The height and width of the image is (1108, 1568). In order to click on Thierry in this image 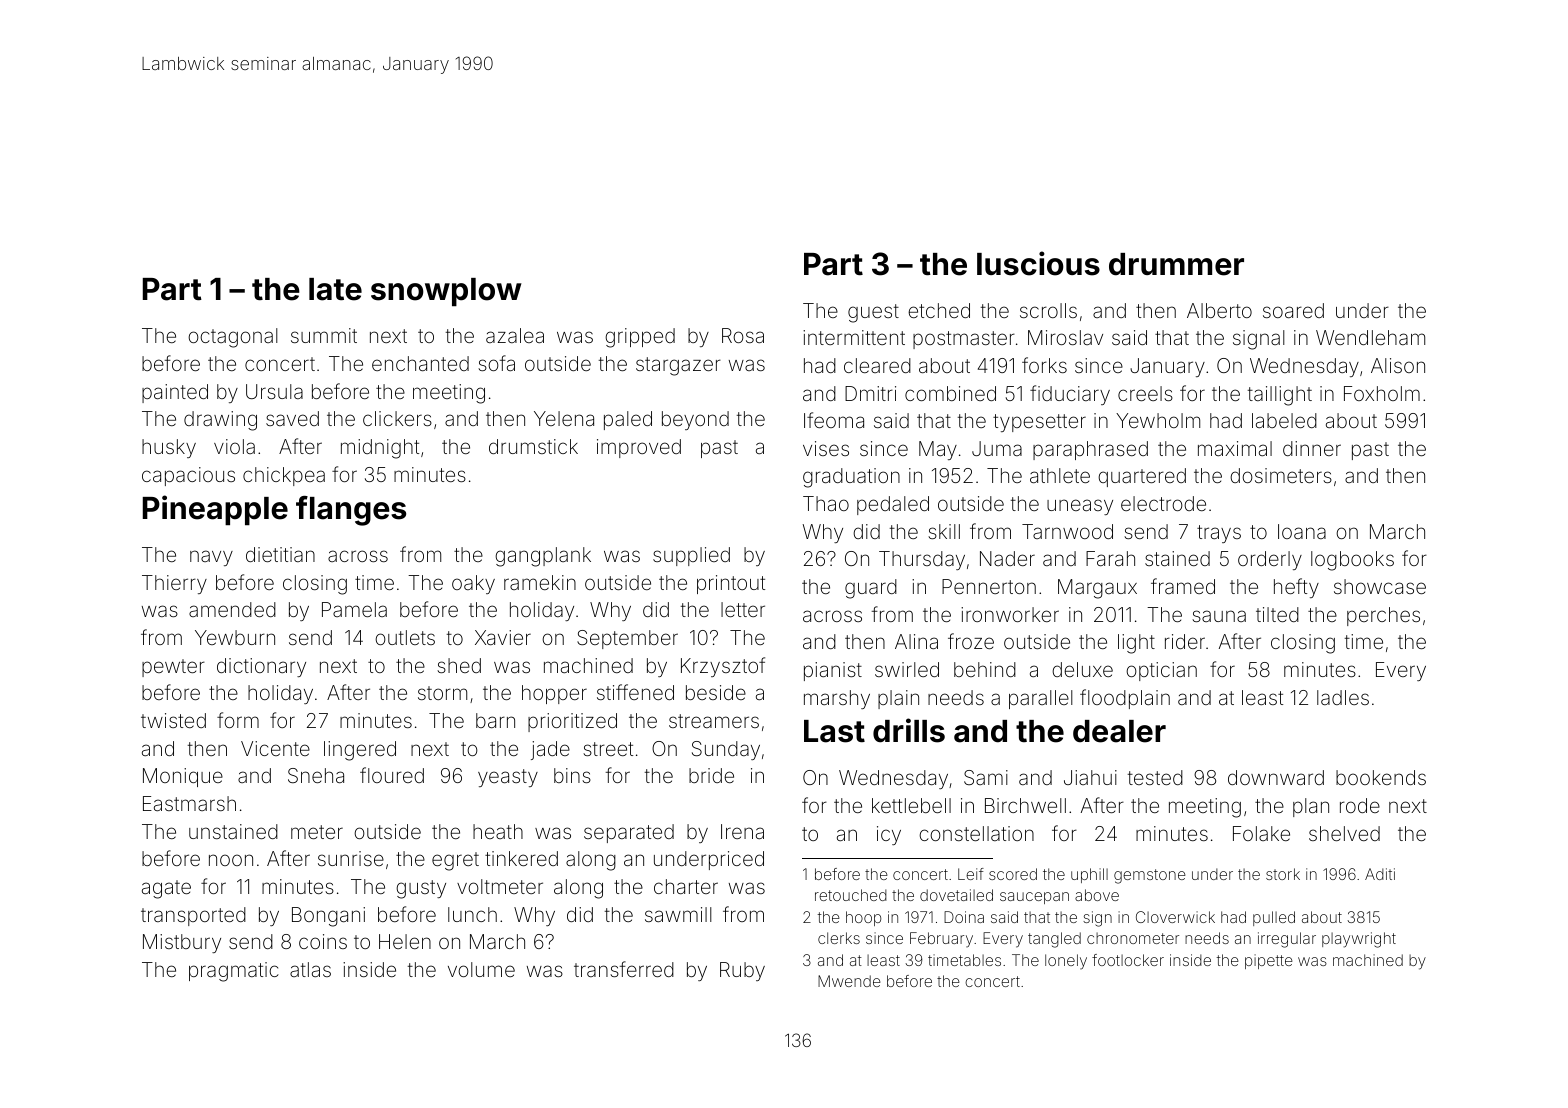, I will do `click(174, 584)`.
